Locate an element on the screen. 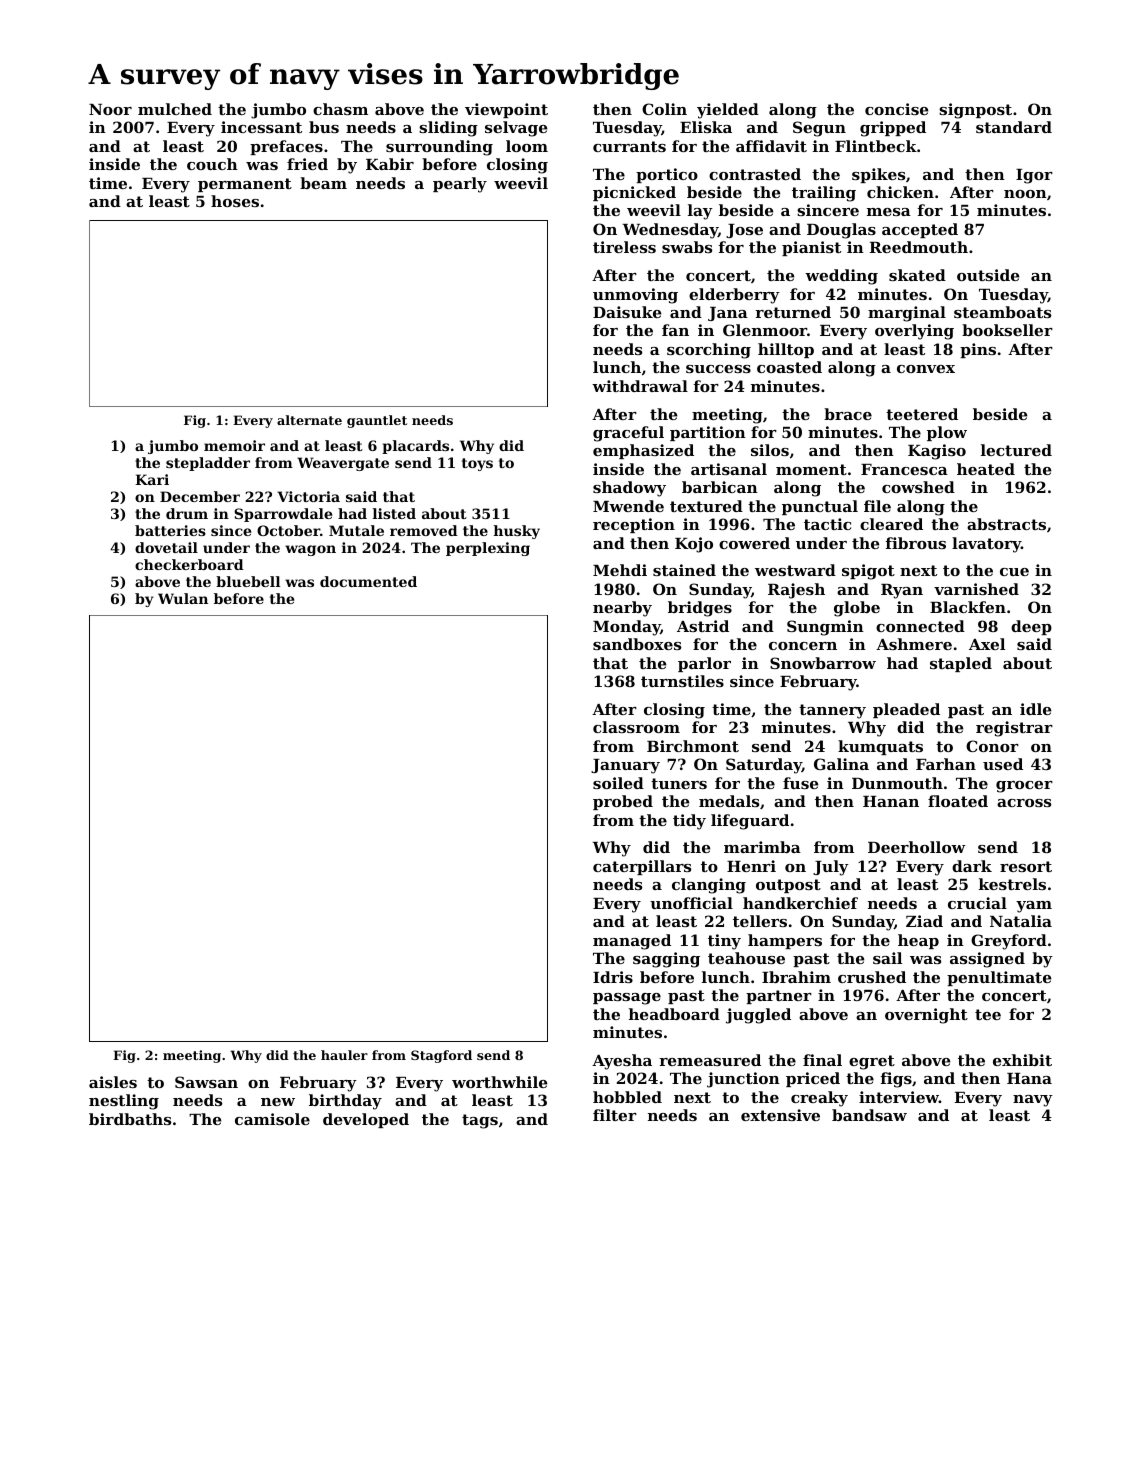  portico is located at coordinates (667, 175).
